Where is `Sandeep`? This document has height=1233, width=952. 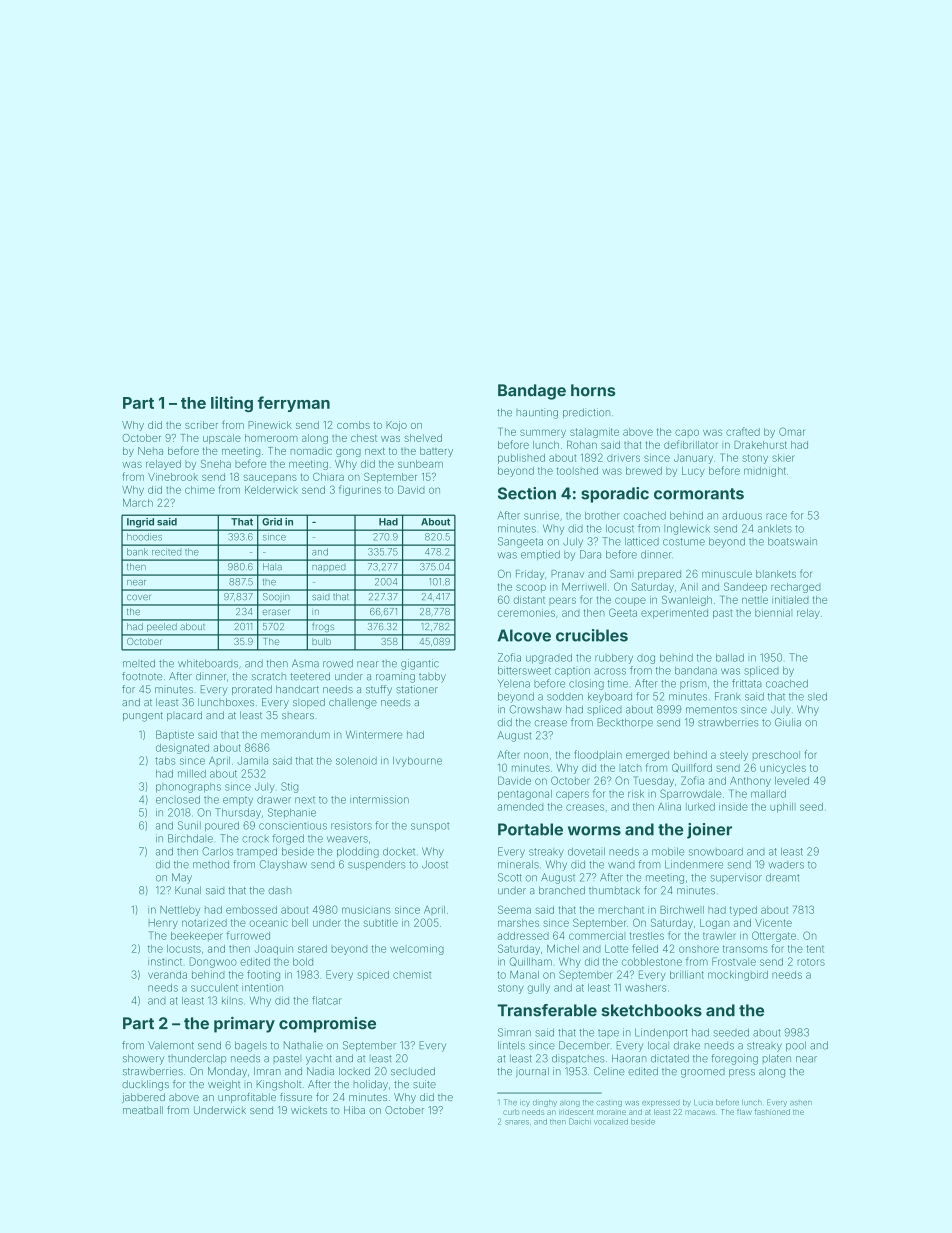
Sandeep is located at coordinates (745, 587).
